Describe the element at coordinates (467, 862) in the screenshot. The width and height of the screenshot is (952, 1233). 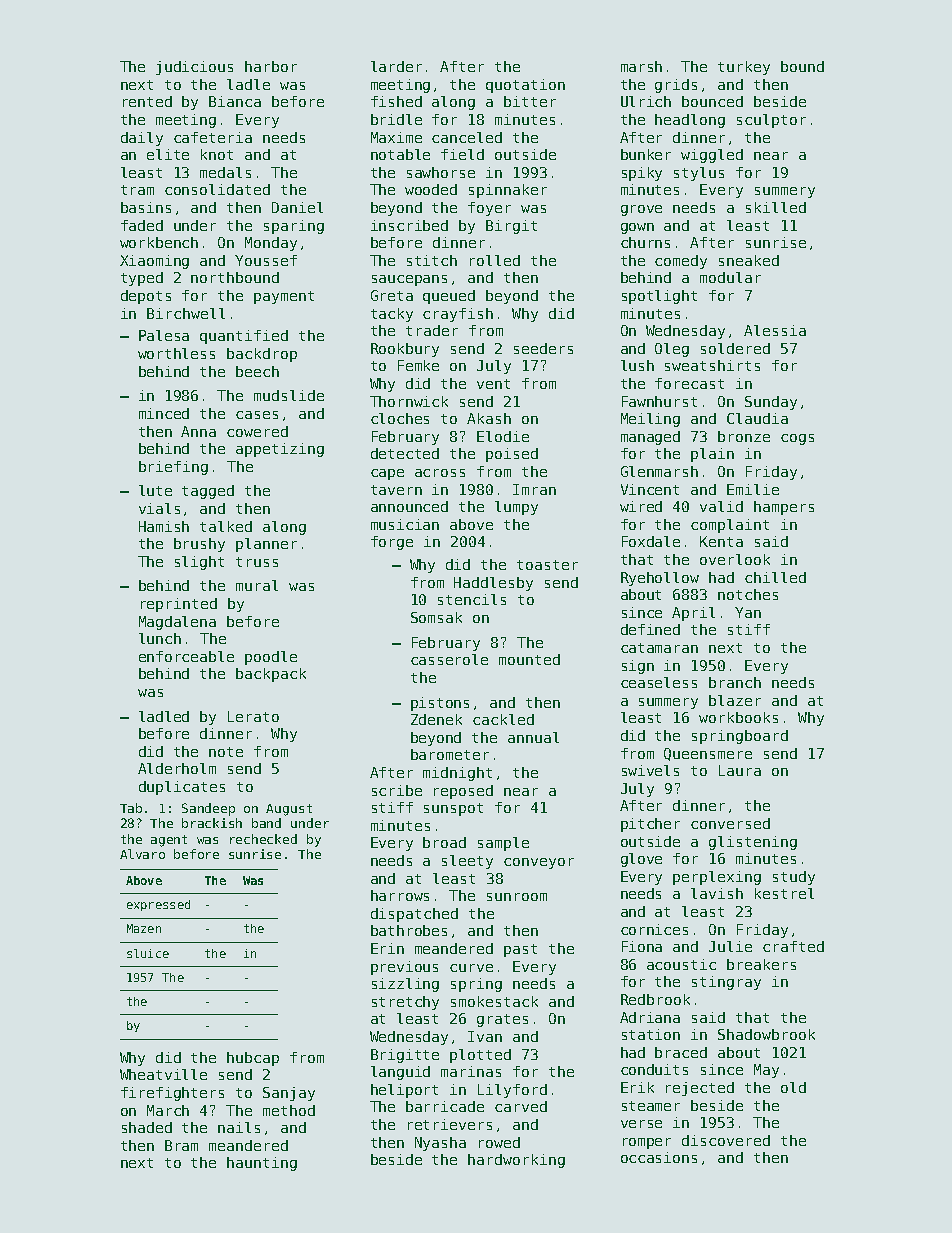
I see `sleety` at that location.
